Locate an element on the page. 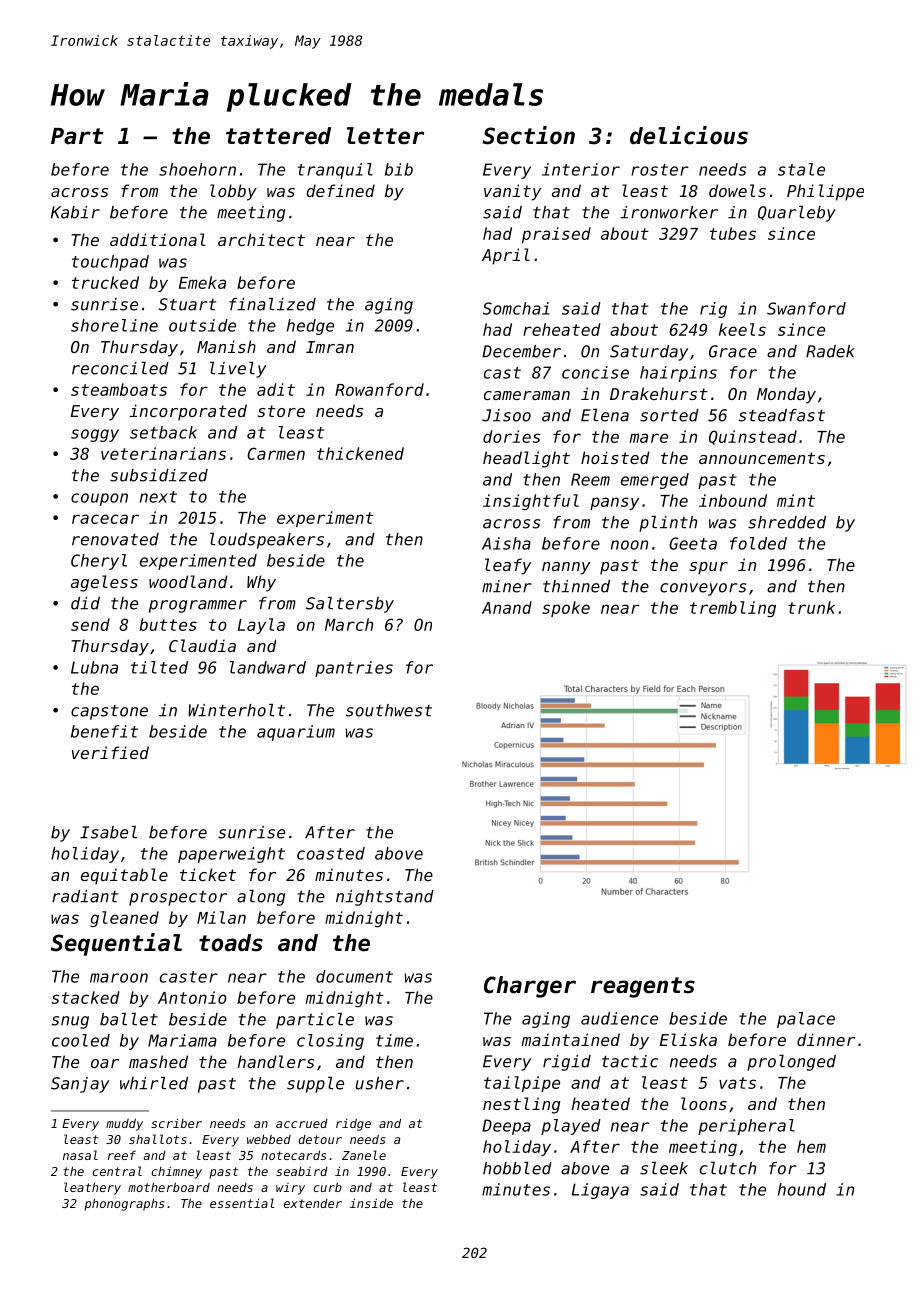  tattered is located at coordinates (278, 136).
